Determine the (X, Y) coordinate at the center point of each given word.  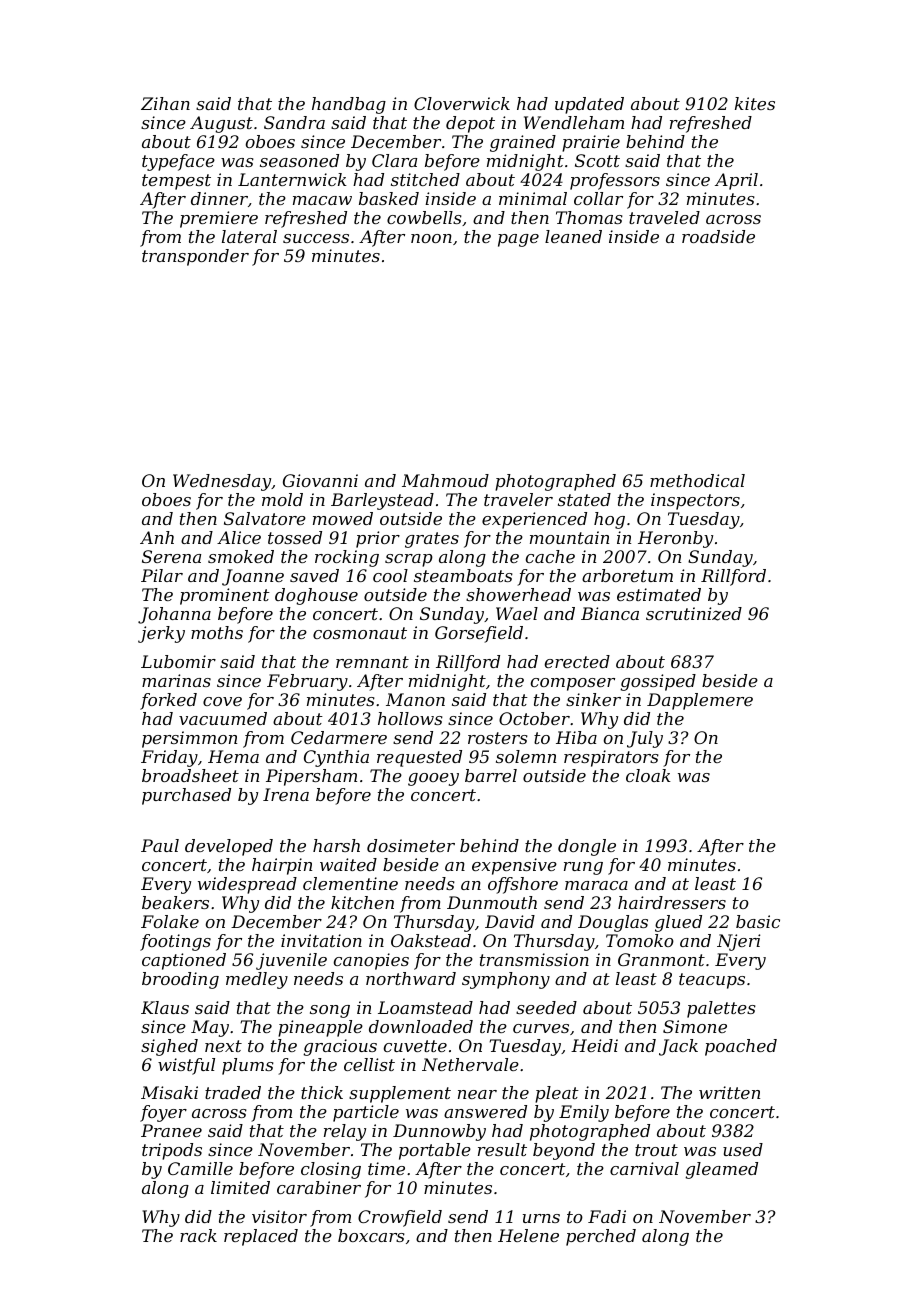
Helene (528, 1235)
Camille (200, 1168)
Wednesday (222, 482)
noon (431, 238)
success (316, 238)
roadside (718, 236)
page (518, 240)
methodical (697, 480)
